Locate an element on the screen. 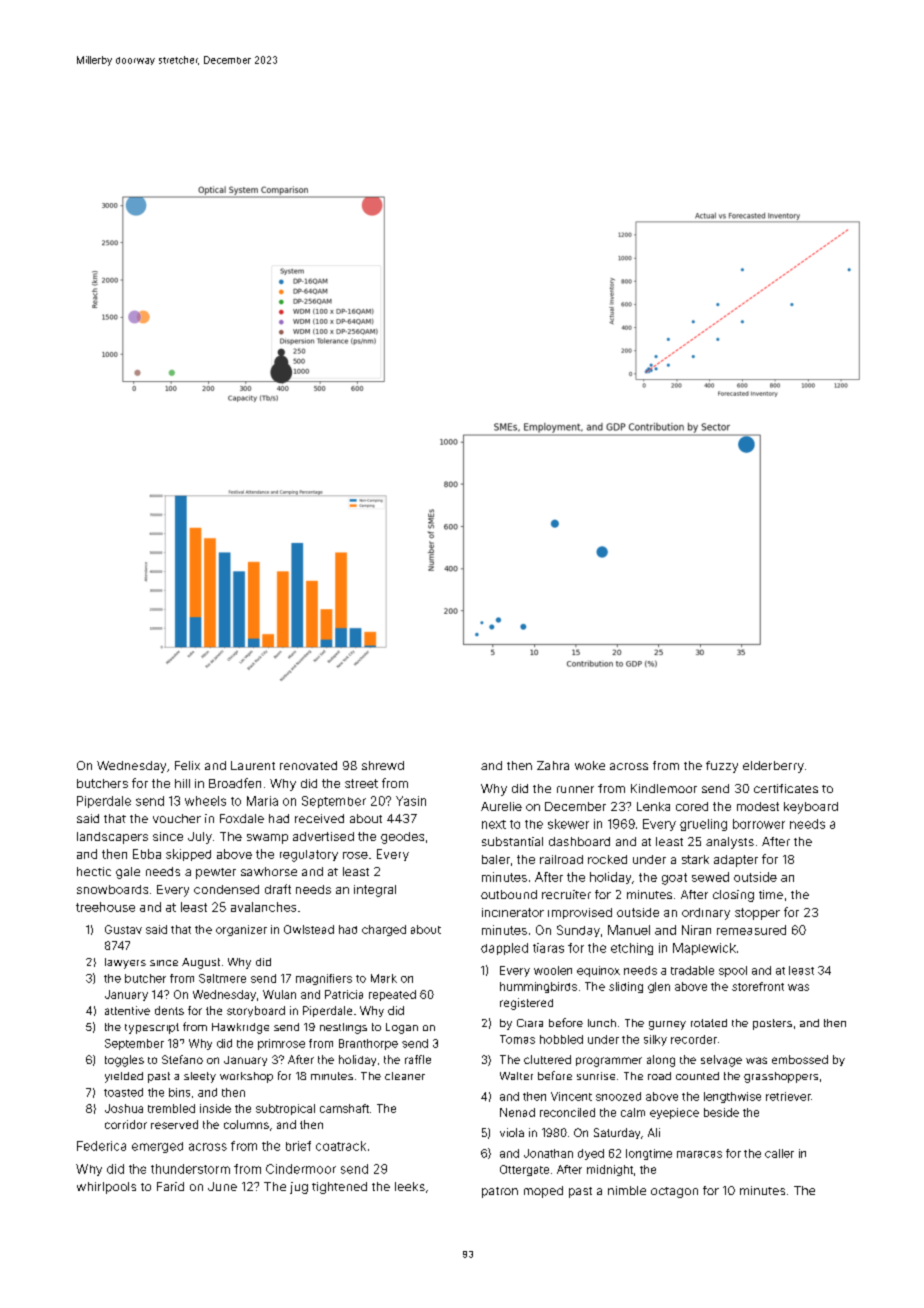 Image resolution: width=924 pixels, height=1308 pixels. whirlpools is located at coordinates (106, 1188).
